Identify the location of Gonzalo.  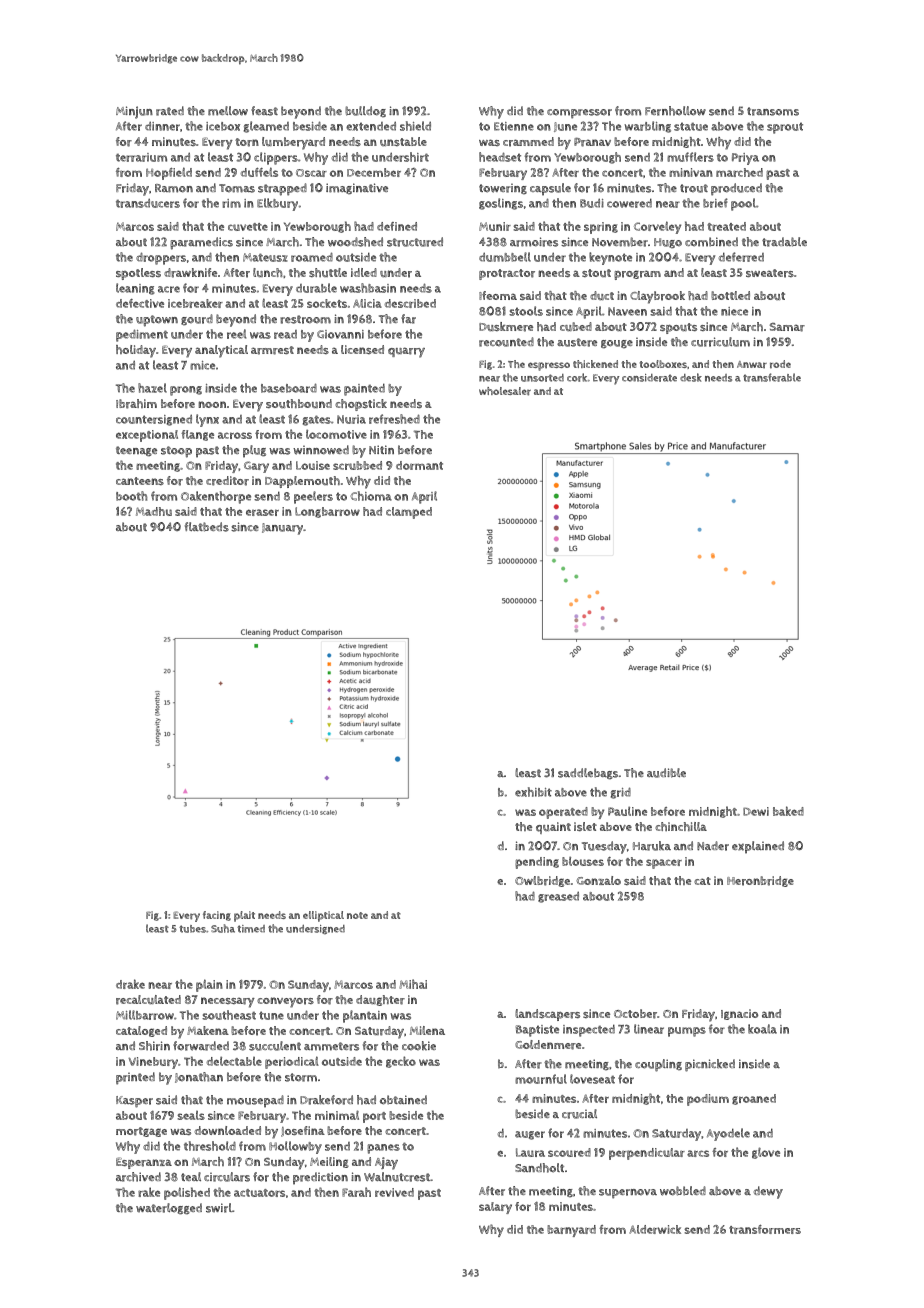
(598, 880).
